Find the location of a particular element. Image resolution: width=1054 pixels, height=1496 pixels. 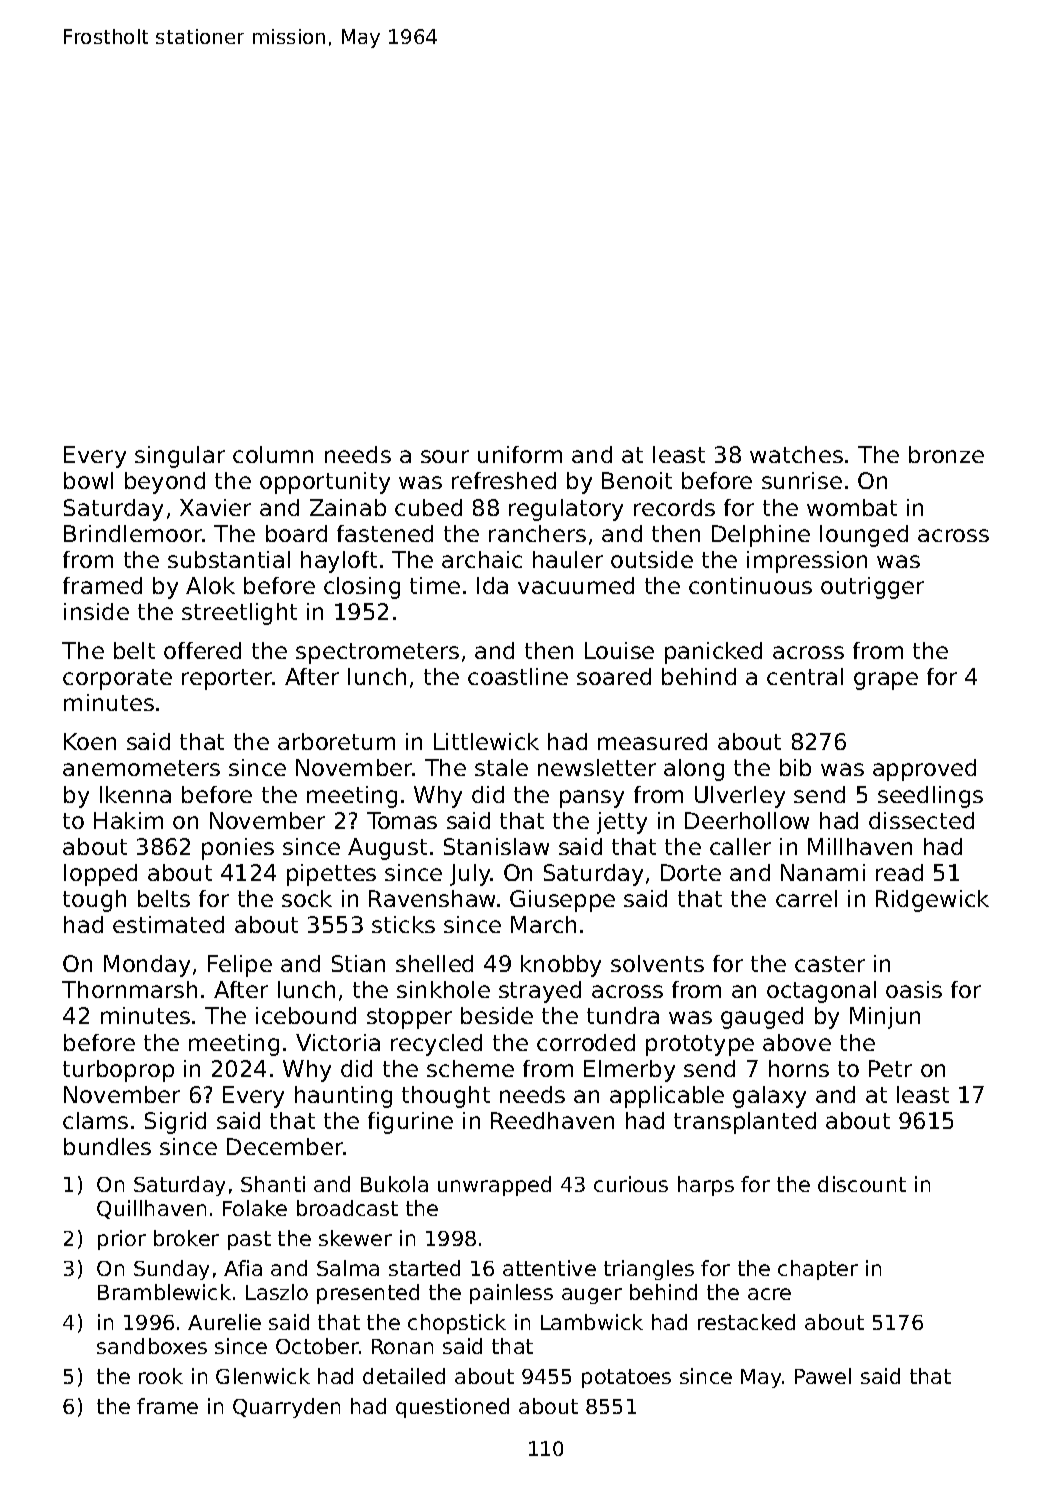

Benoit is located at coordinates (637, 480).
